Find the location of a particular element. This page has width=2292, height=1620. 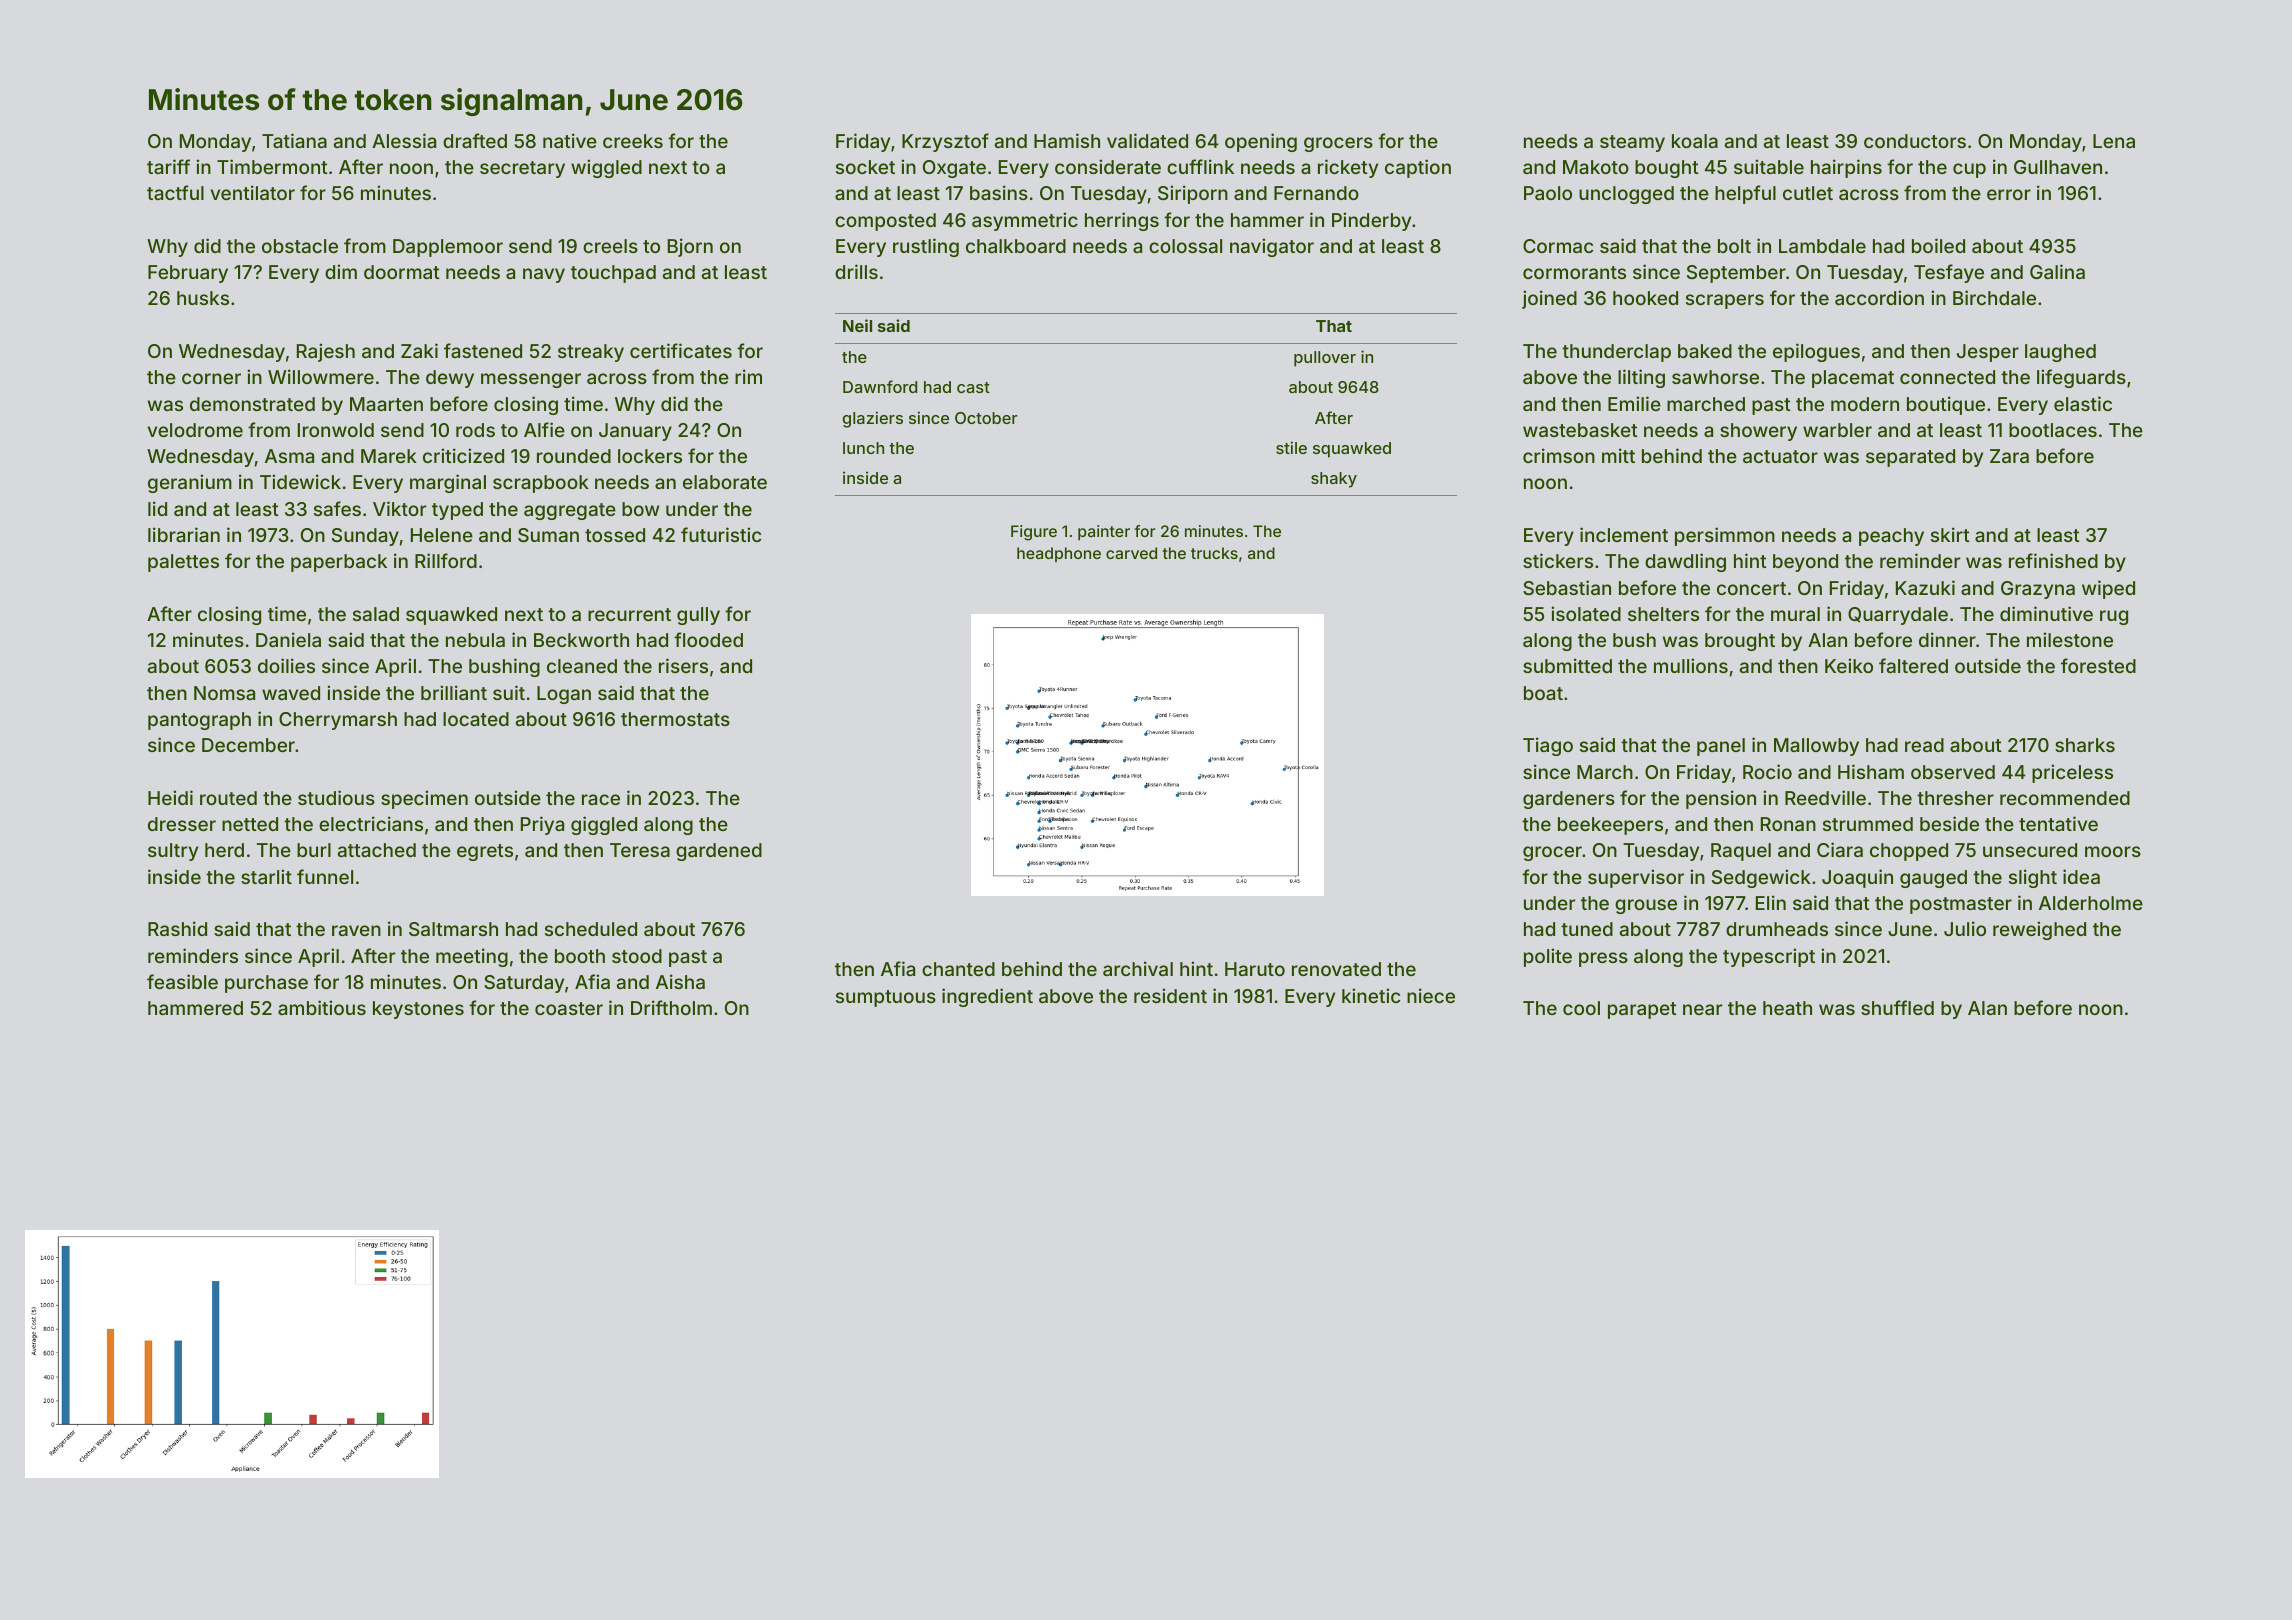

secretary is located at coordinates (522, 169).
